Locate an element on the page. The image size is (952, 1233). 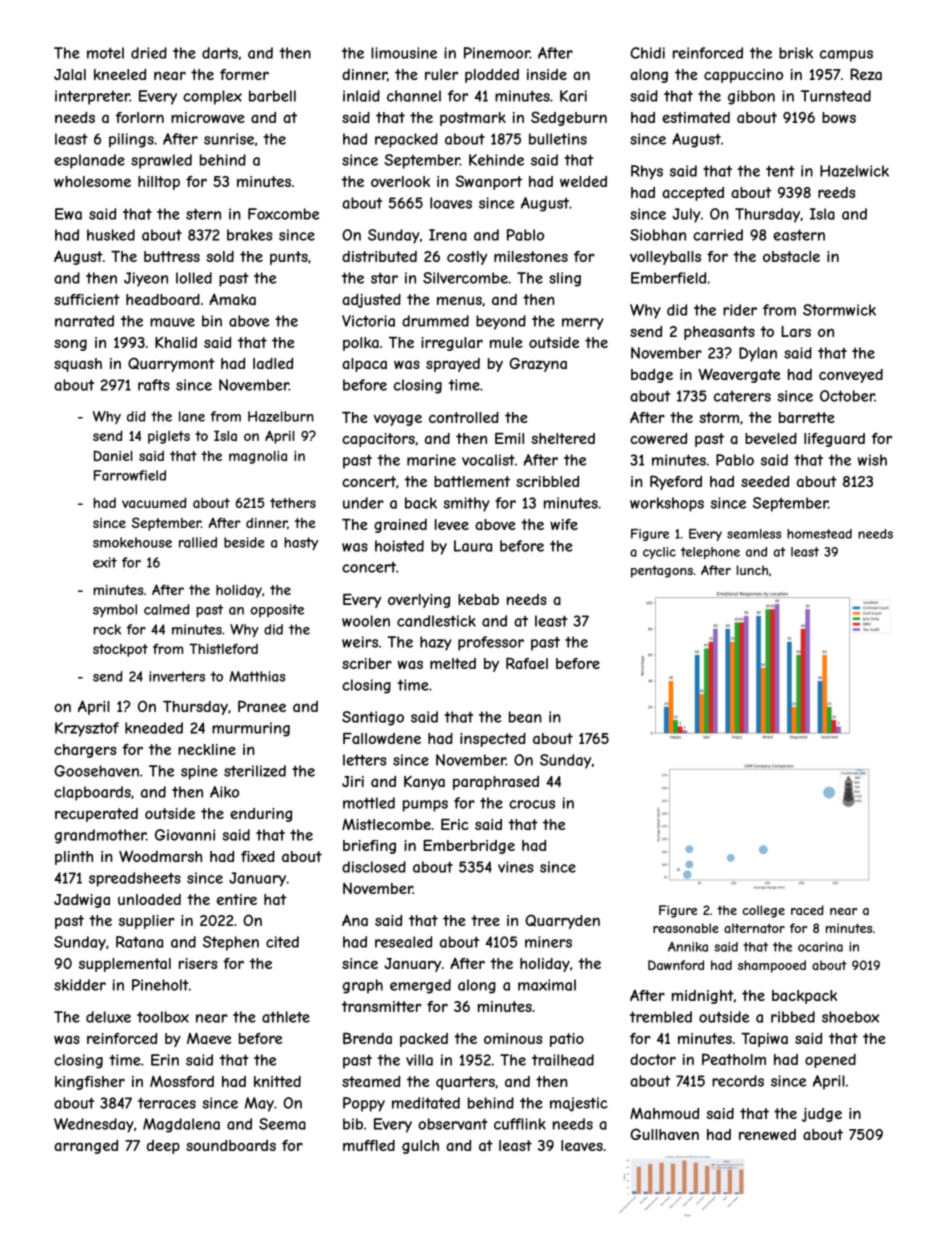
homestead is located at coordinates (819, 534).
